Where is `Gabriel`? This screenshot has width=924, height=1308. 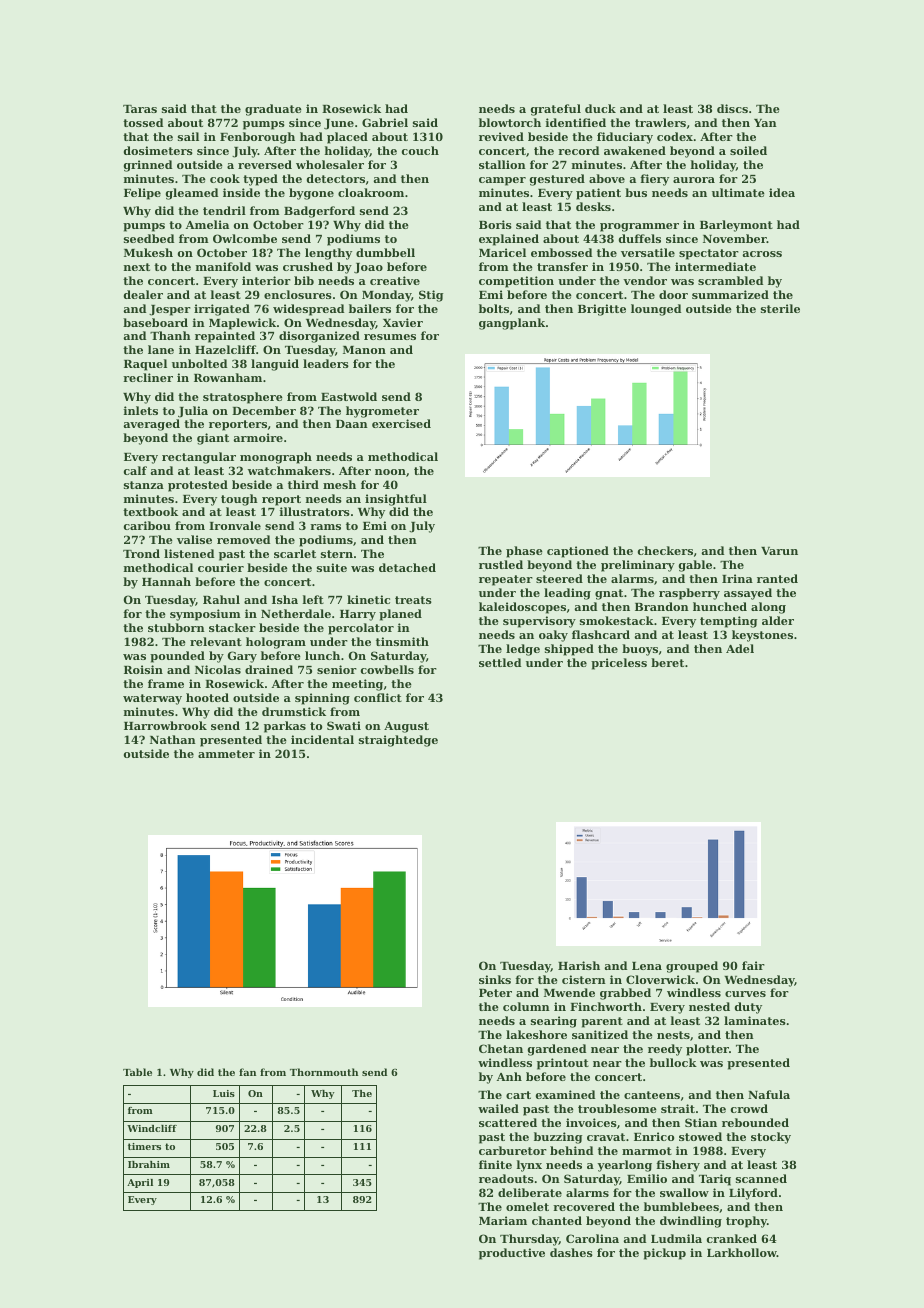 Gabriel is located at coordinates (385, 122).
